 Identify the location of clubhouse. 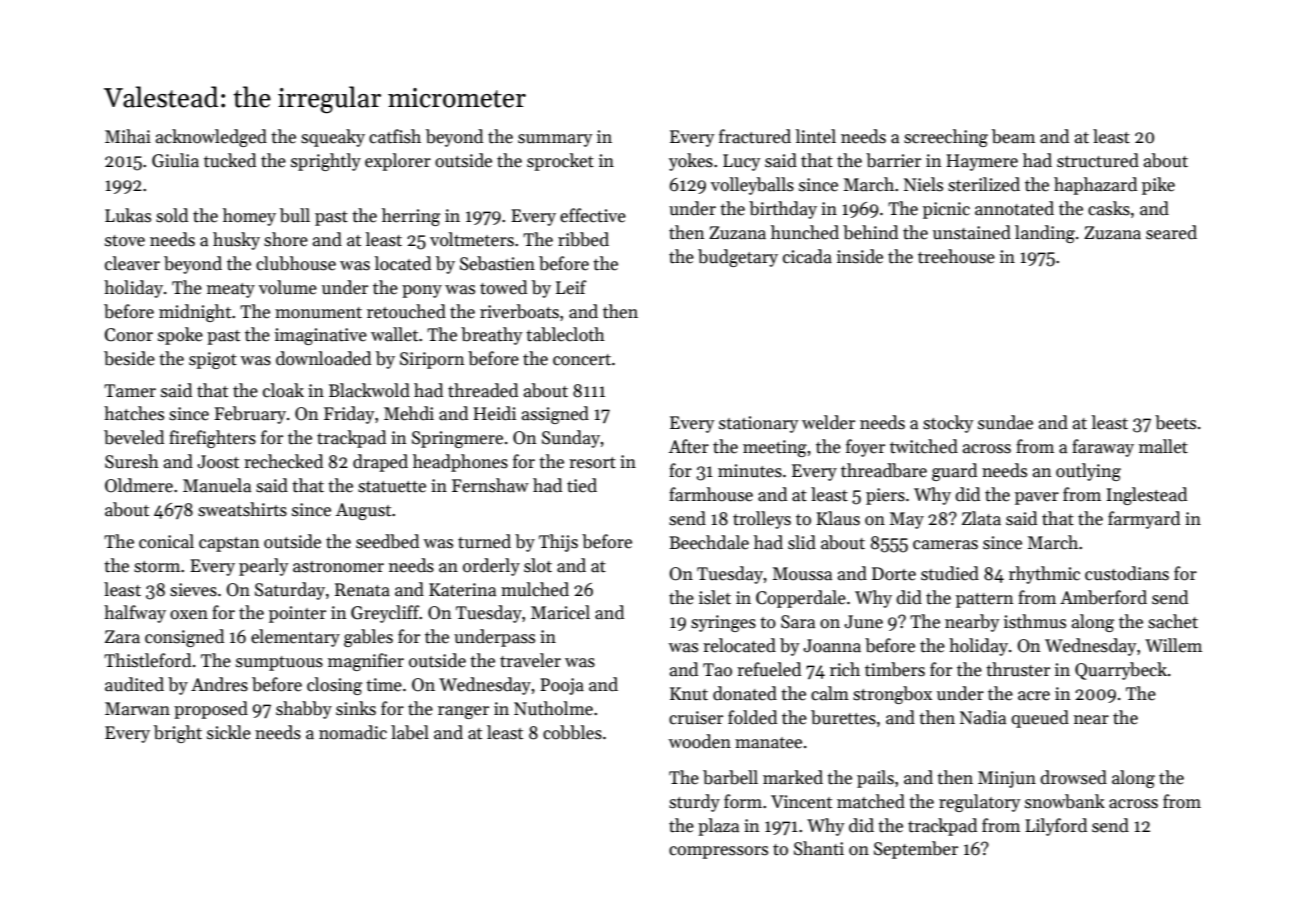
(296, 263).
